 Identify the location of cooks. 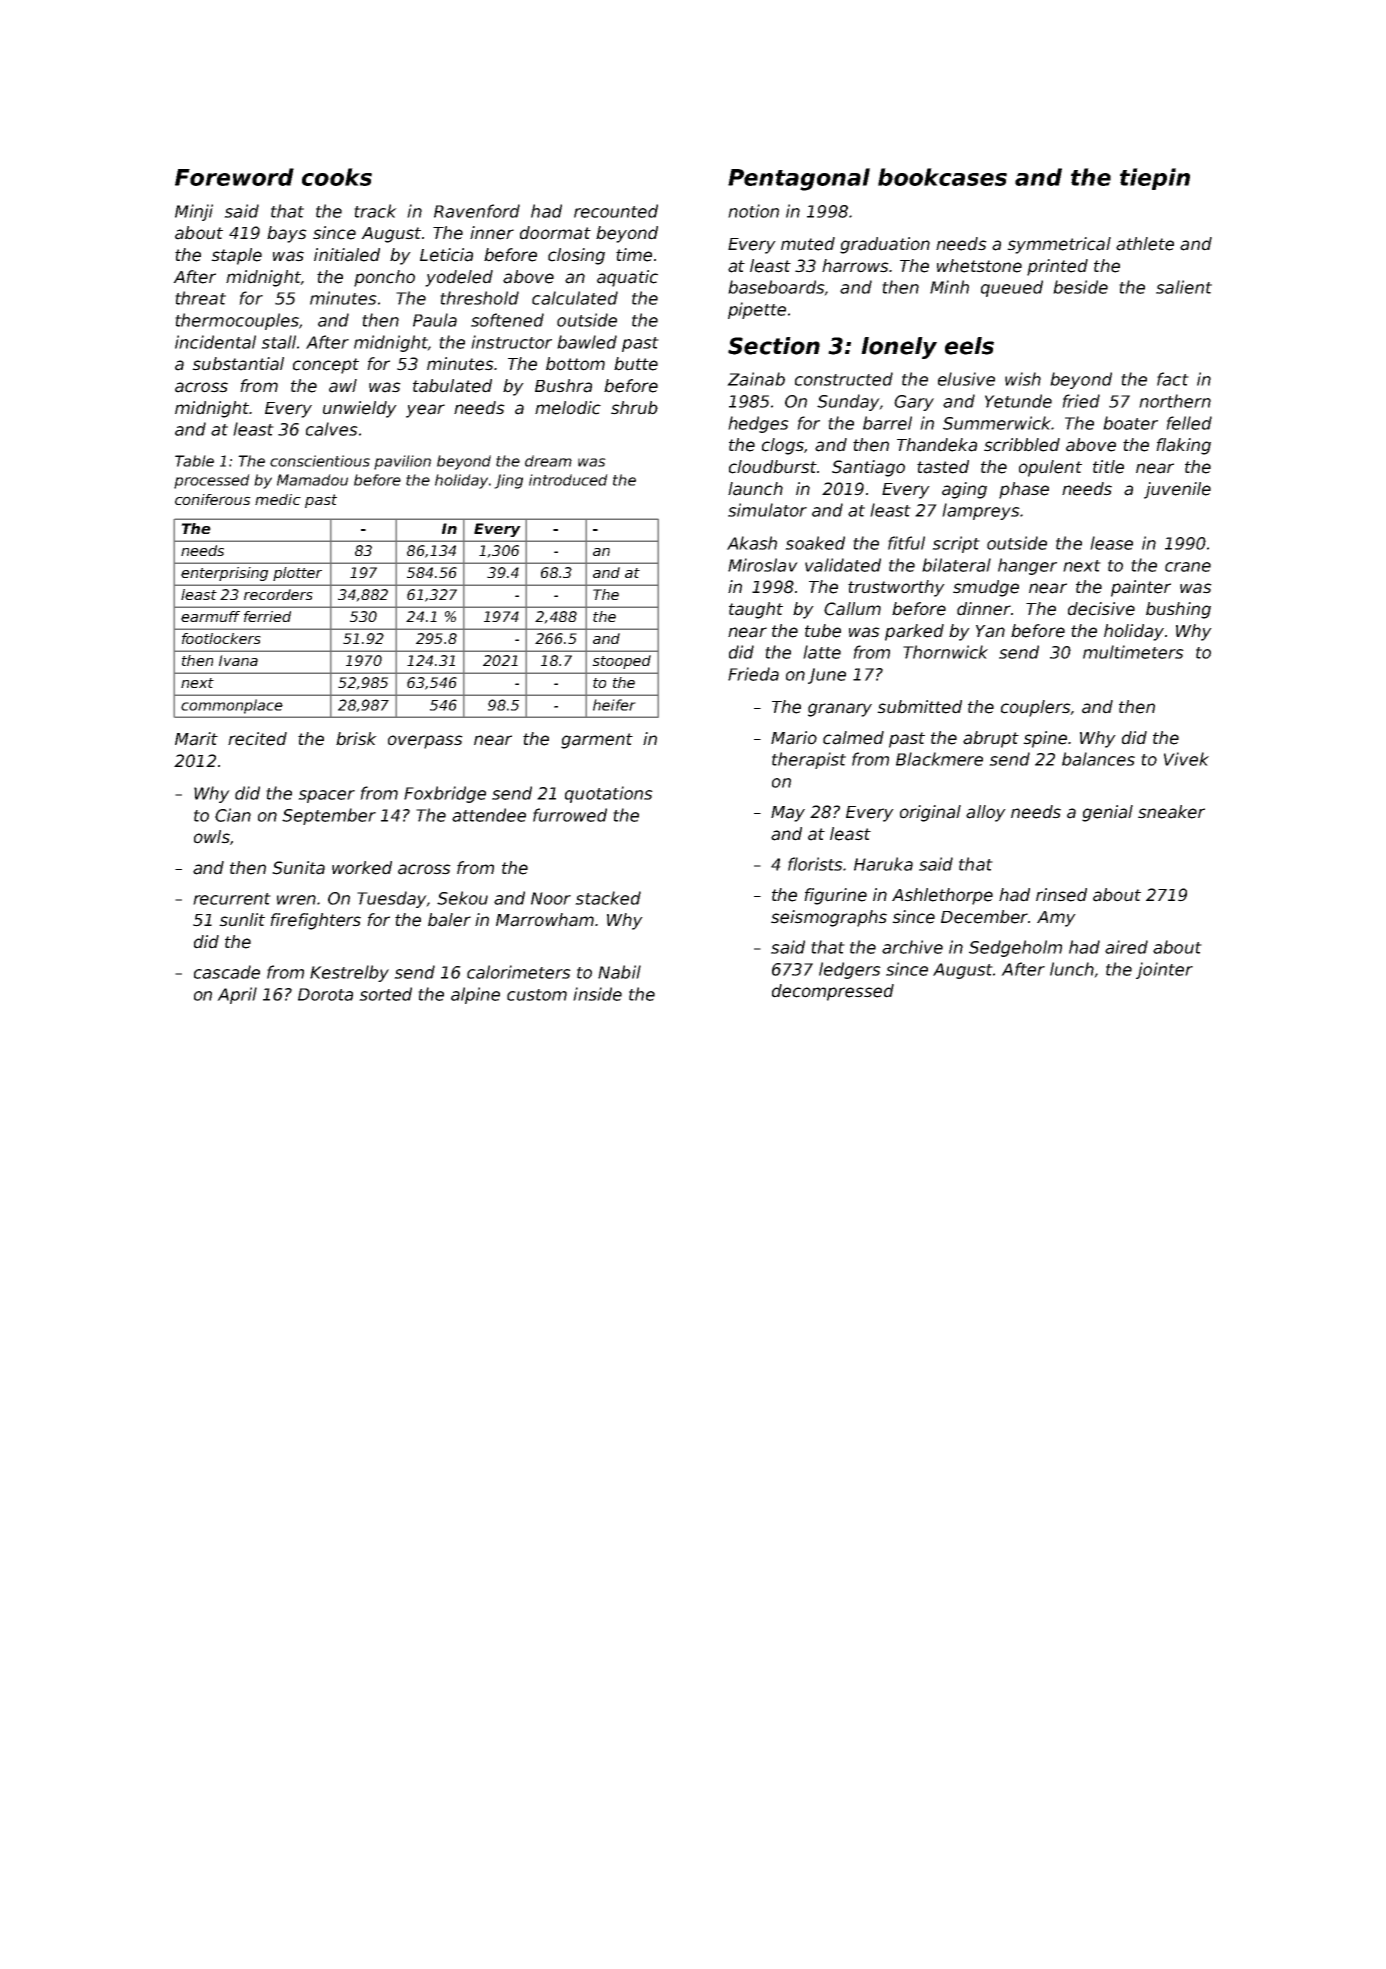
(337, 177).
